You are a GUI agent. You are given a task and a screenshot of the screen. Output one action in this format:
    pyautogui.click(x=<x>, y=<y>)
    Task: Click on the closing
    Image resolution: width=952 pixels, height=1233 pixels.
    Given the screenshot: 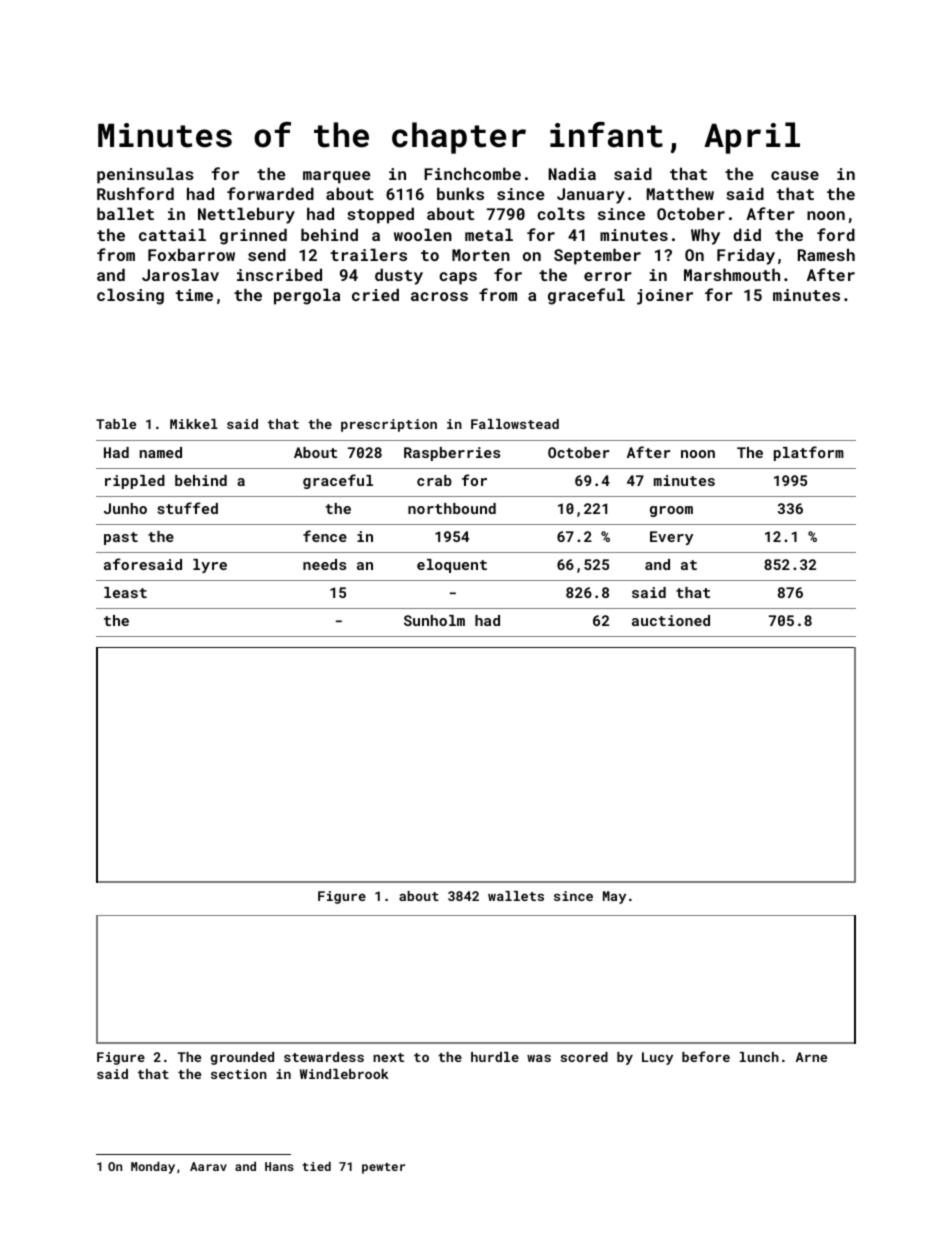 What is the action you would take?
    pyautogui.click(x=130, y=296)
